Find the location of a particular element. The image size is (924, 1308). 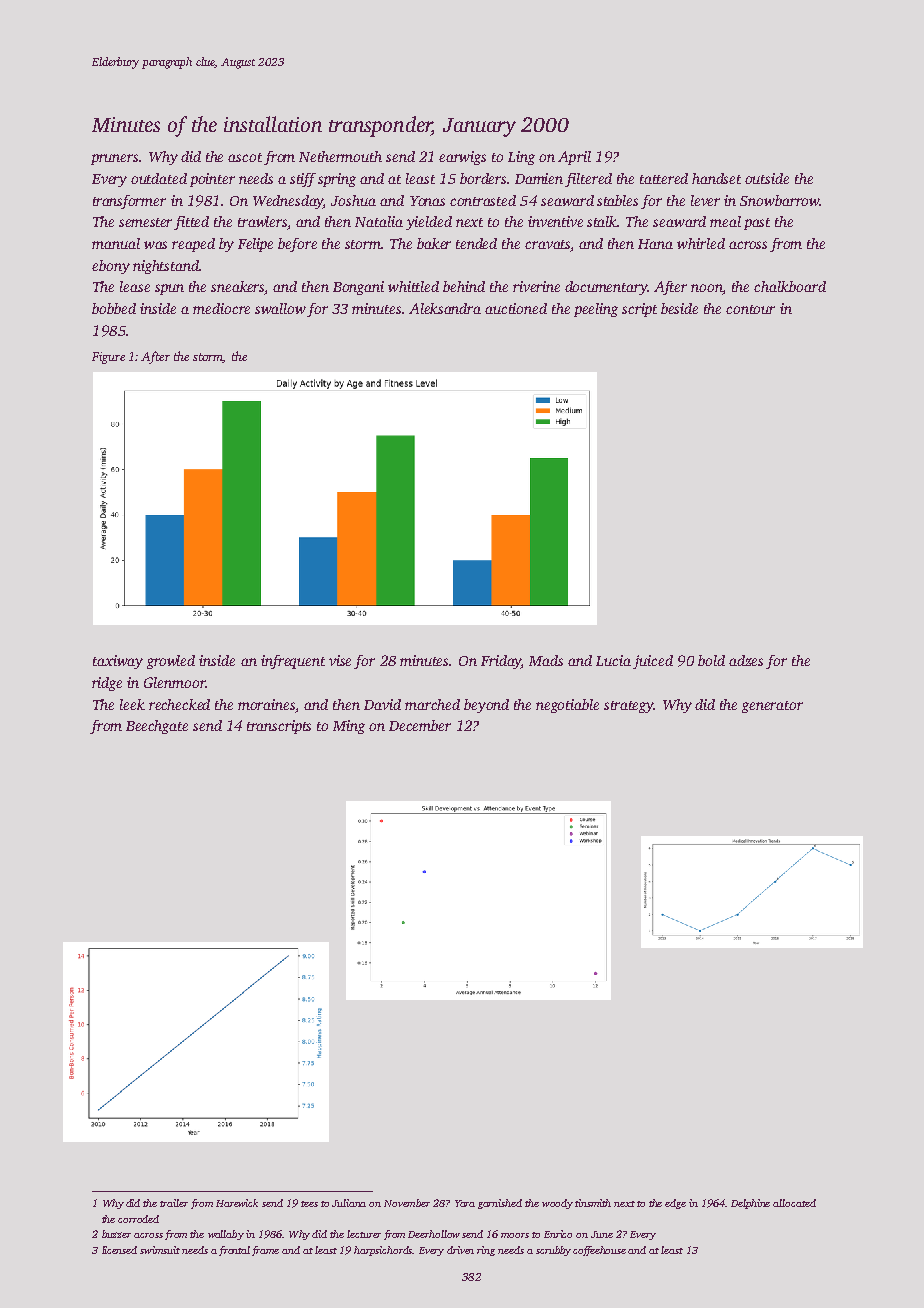

contrasted is located at coordinates (483, 200).
